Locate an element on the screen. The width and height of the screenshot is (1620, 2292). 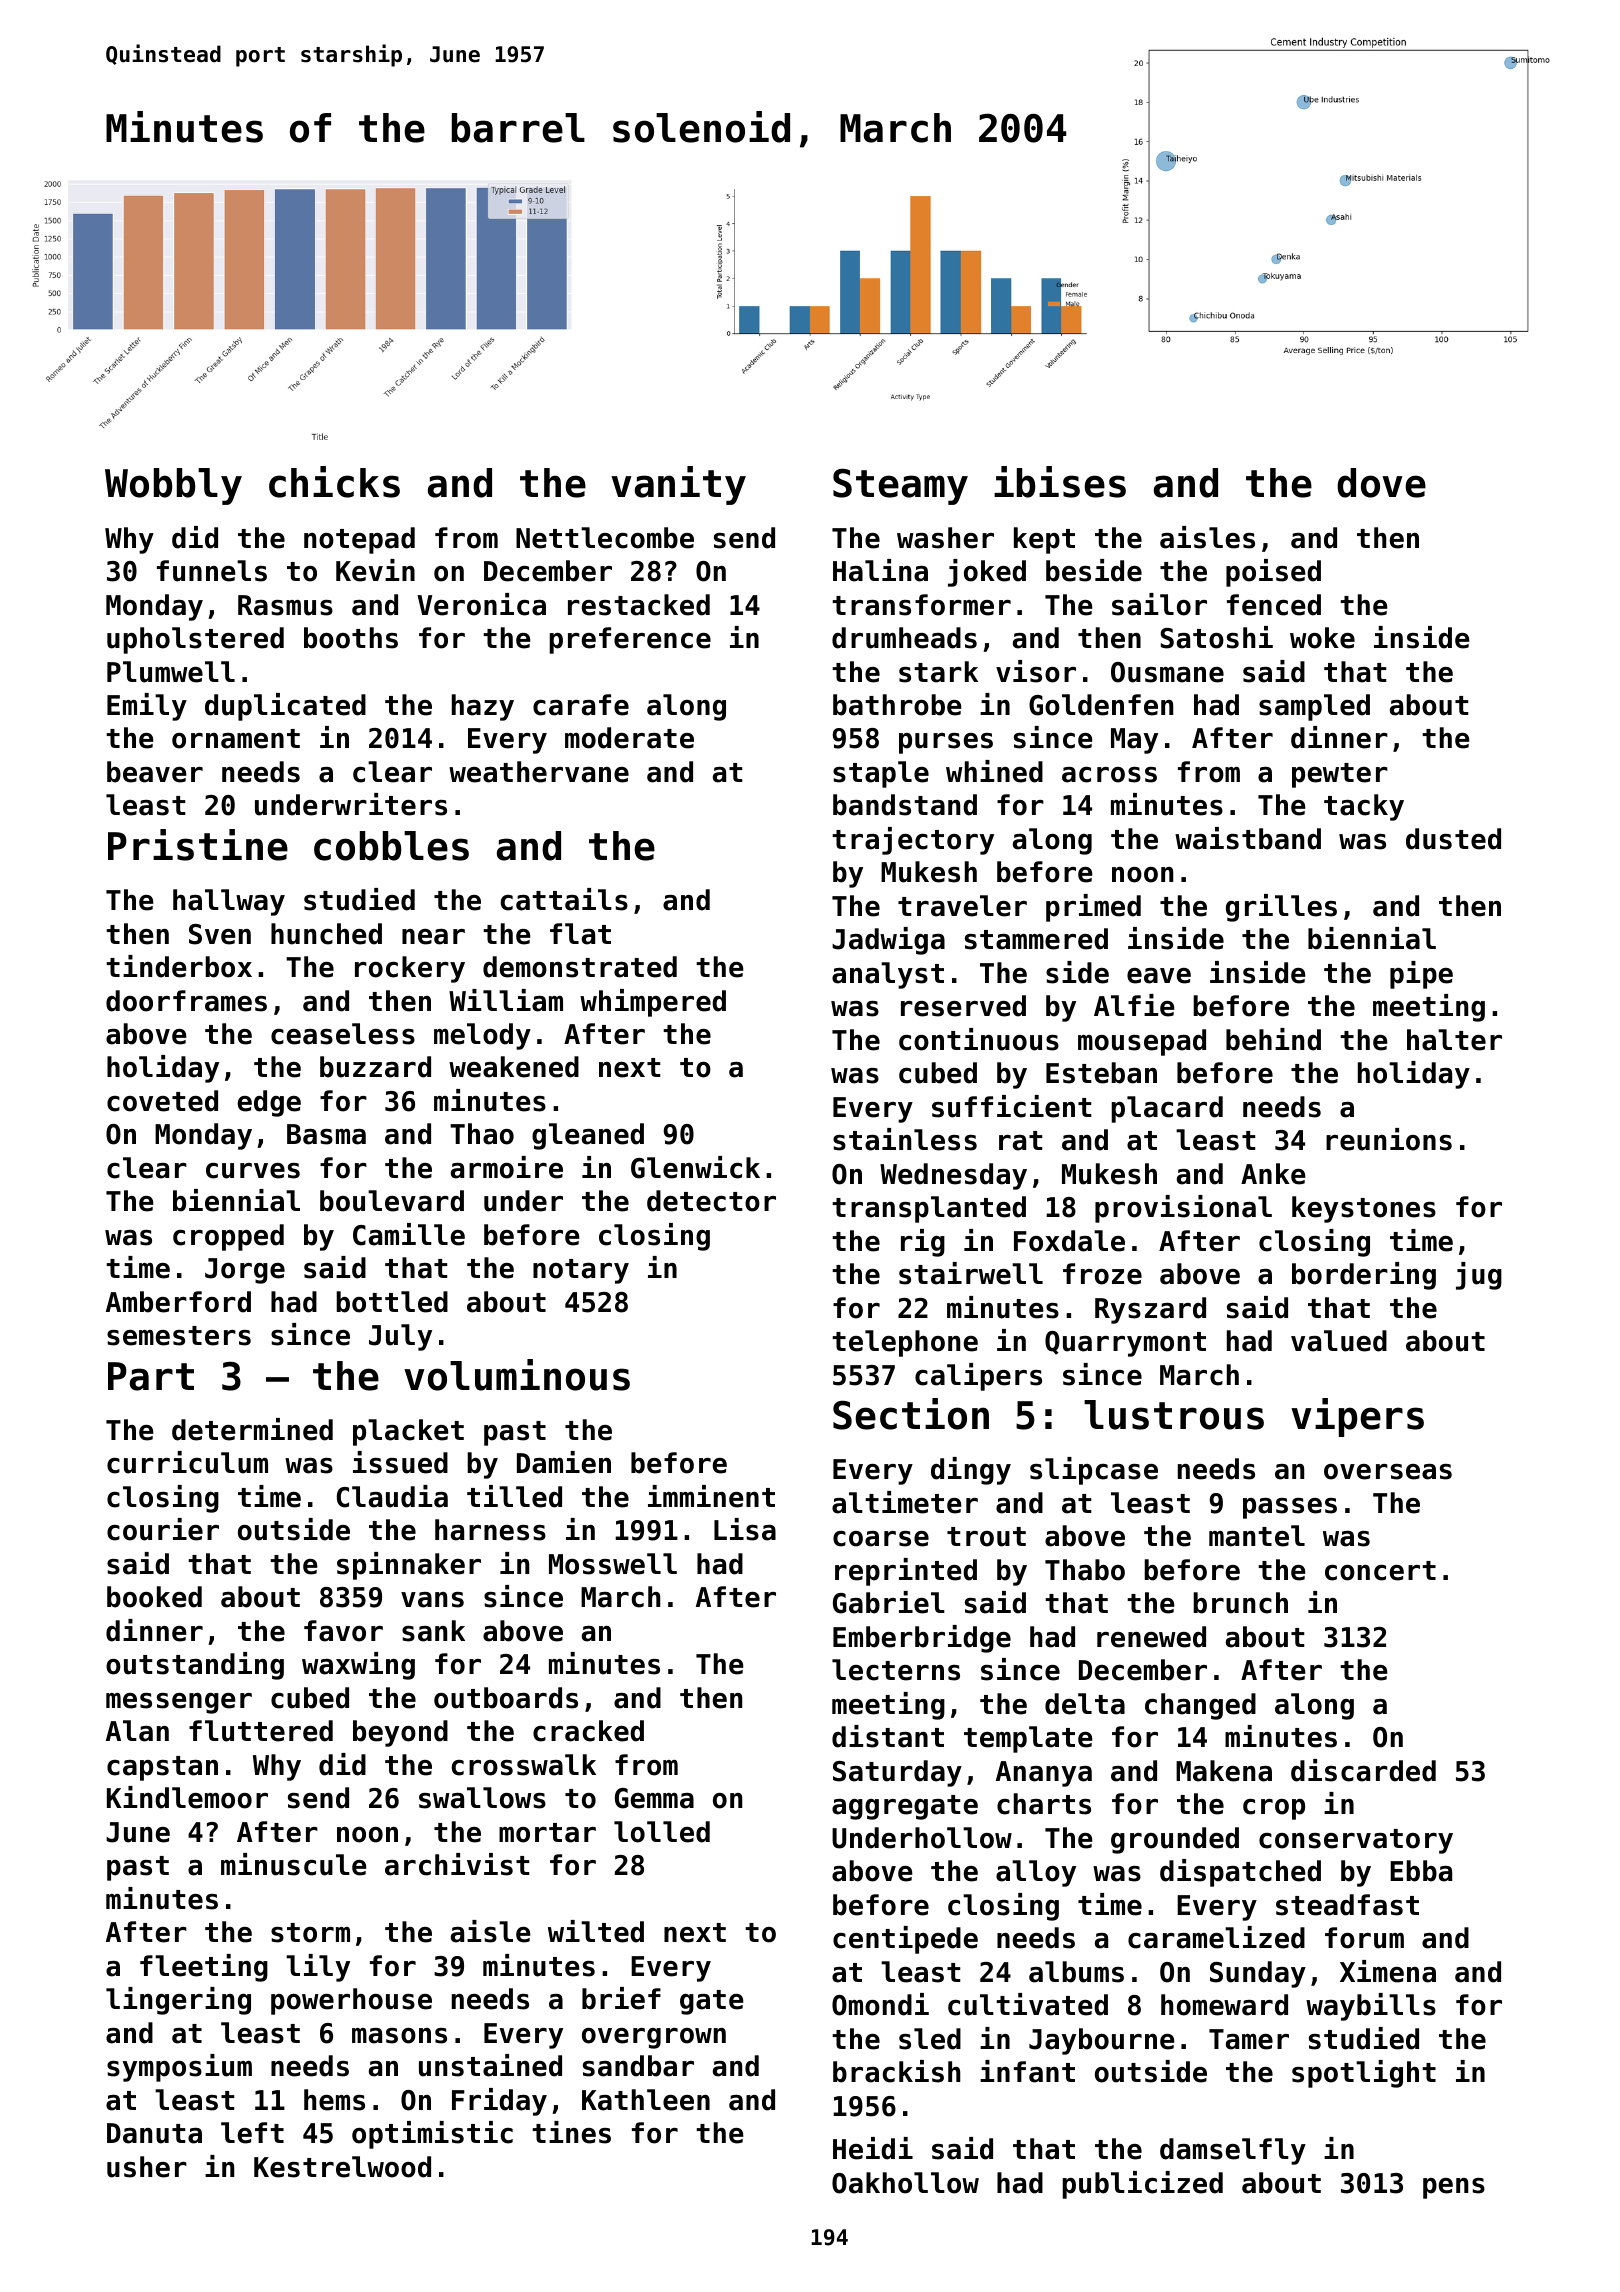
Wobbly is located at coordinates (173, 486).
